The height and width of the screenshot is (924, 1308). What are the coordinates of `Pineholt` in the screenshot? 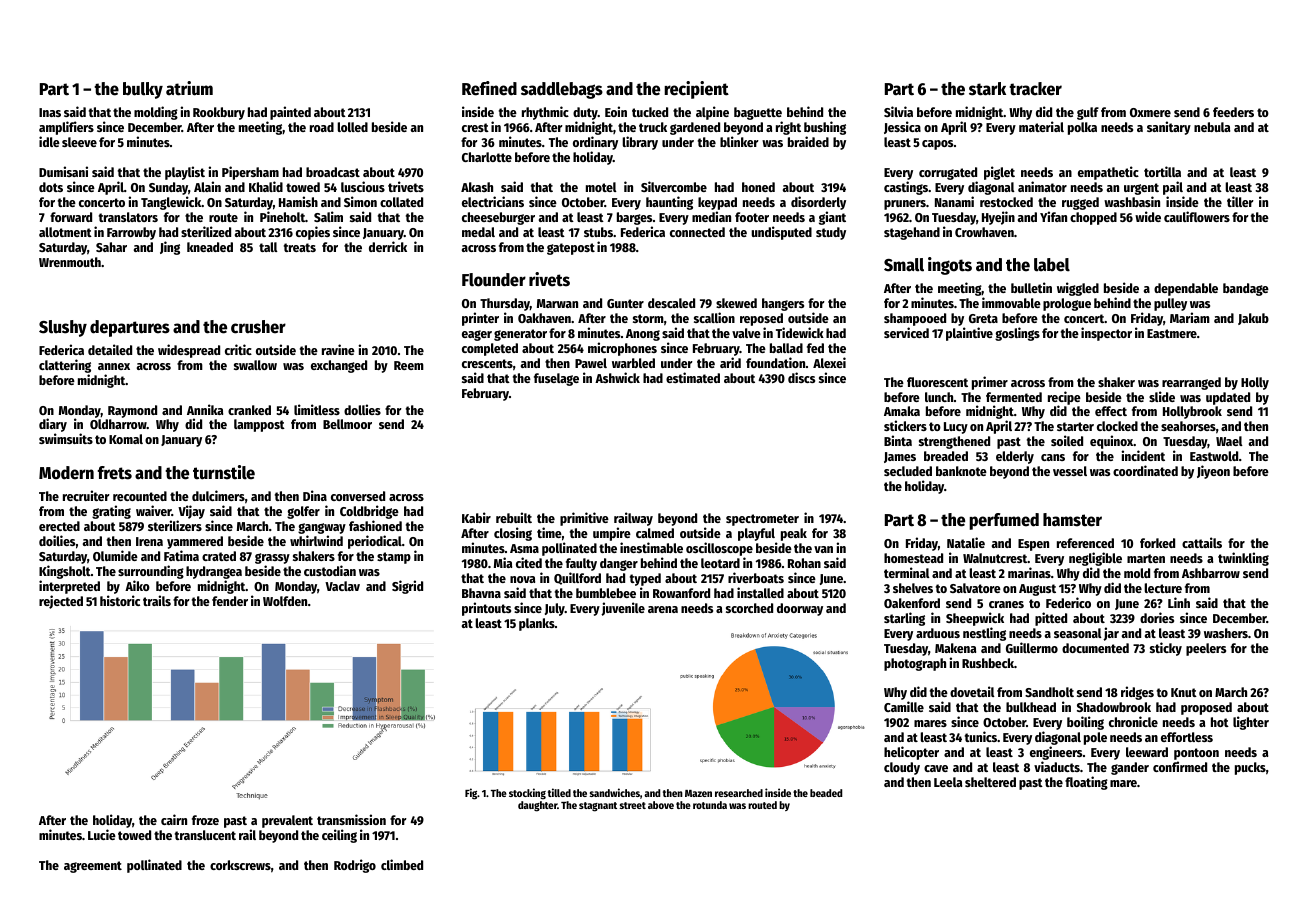 It's located at (282, 216).
